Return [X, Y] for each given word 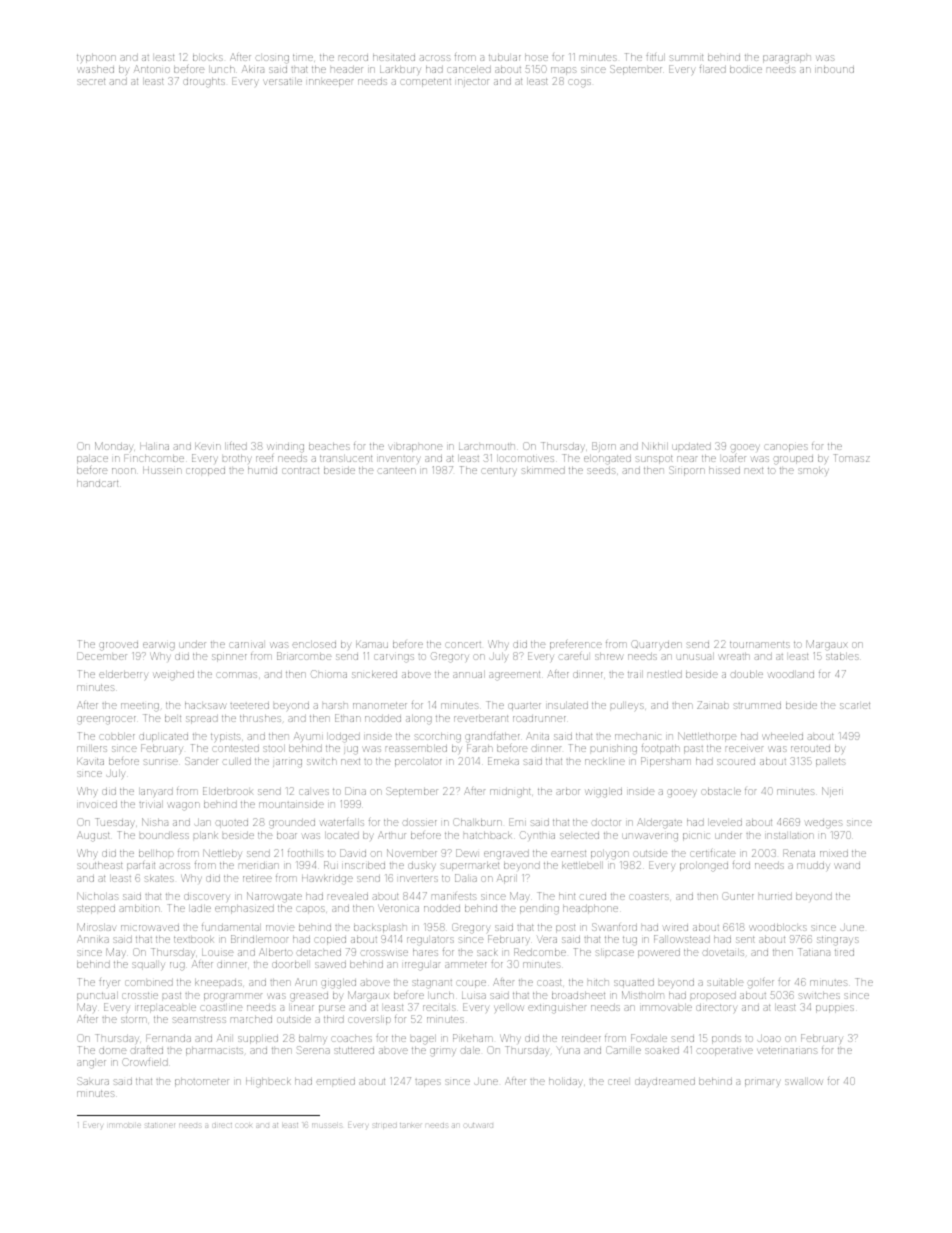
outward [478, 1125]
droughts [204, 82]
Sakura [93, 1081]
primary [762, 1083]
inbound [834, 69]
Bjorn [604, 446]
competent [426, 82]
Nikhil [655, 446]
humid [262, 470]
